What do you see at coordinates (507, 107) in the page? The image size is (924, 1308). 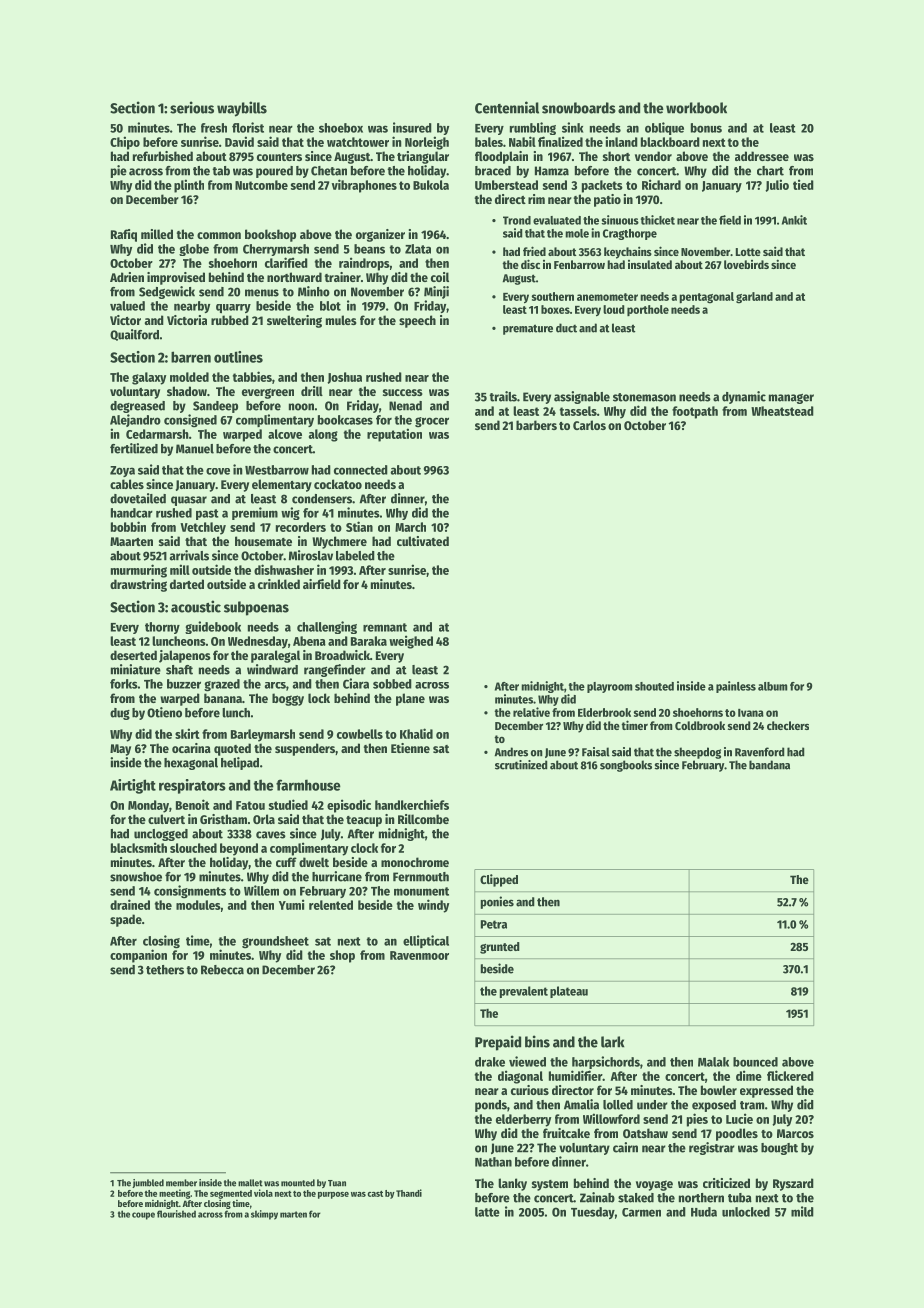 I see `Centennial` at bounding box center [507, 107].
